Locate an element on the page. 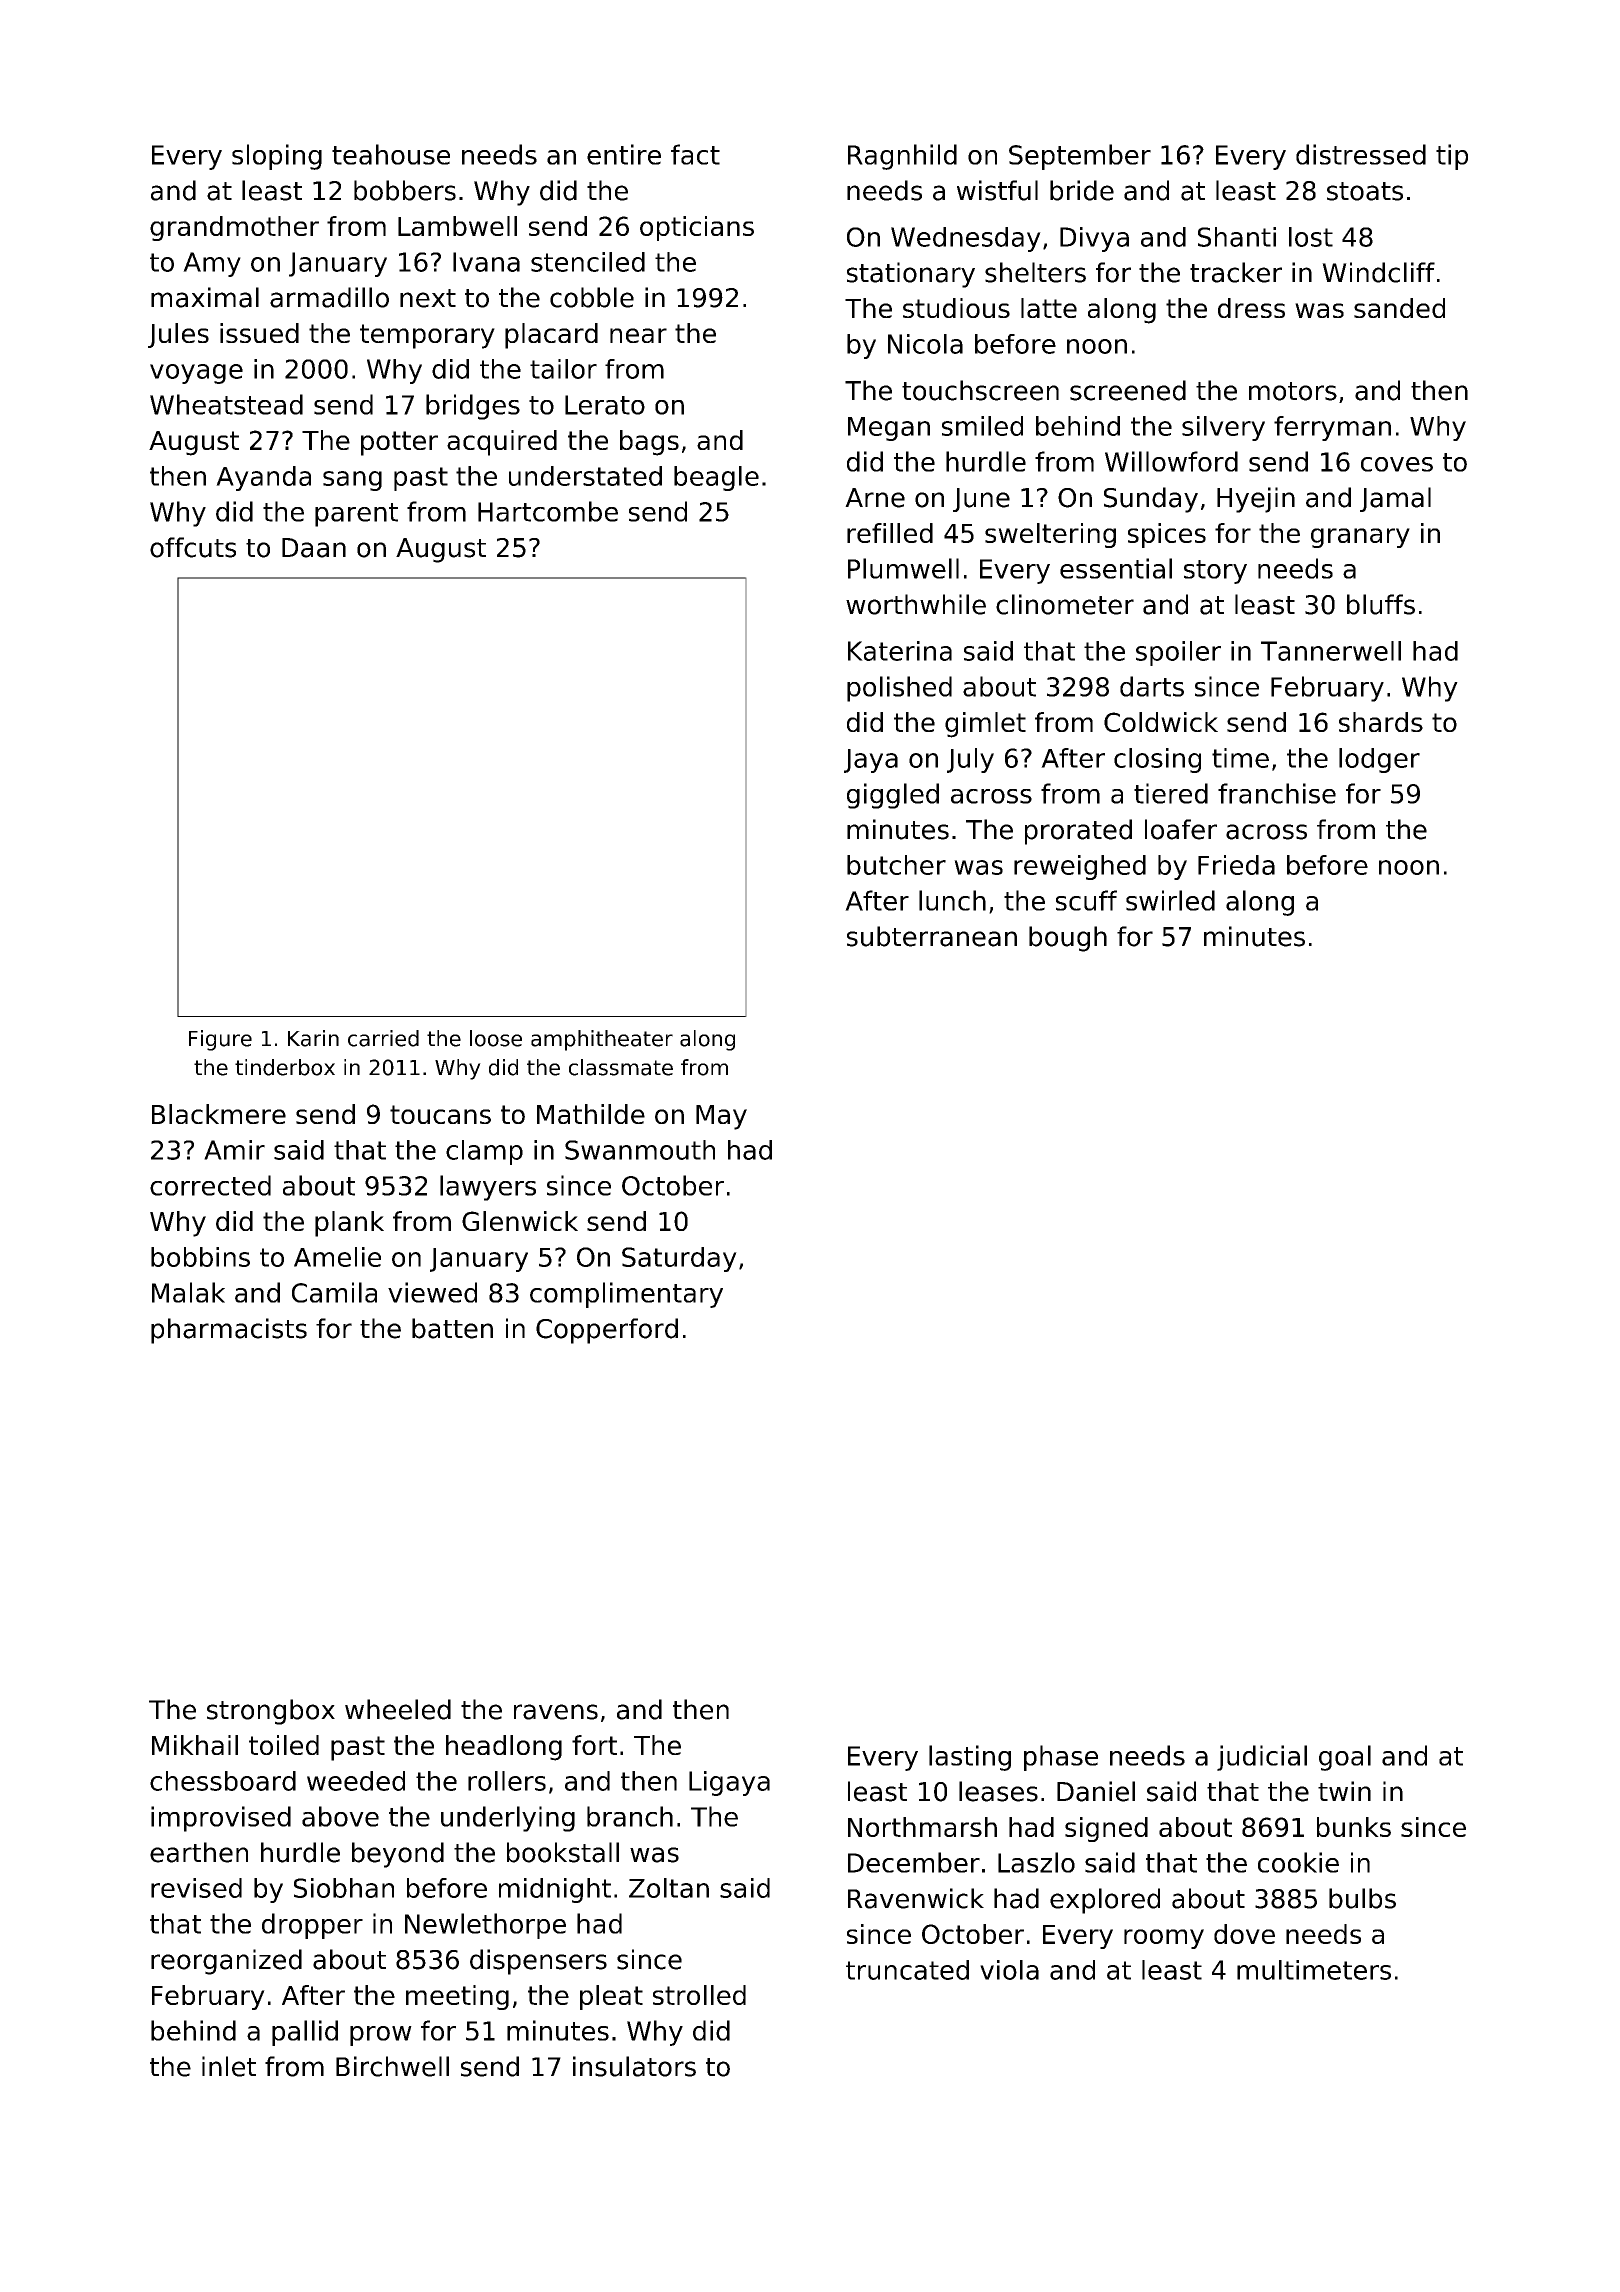  Blackmere is located at coordinates (219, 1114).
